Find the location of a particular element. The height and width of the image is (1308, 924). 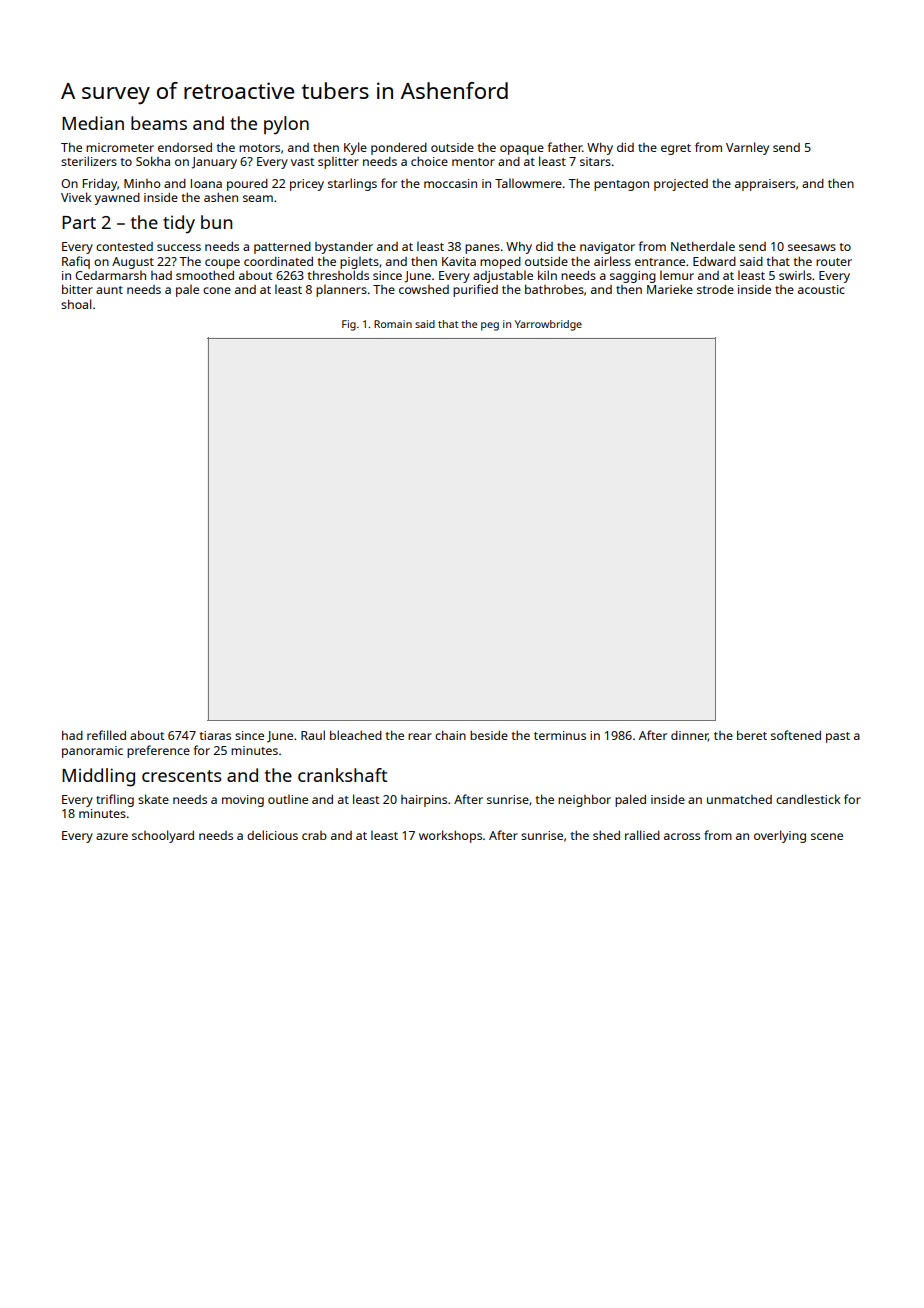

appraisers is located at coordinates (765, 185).
